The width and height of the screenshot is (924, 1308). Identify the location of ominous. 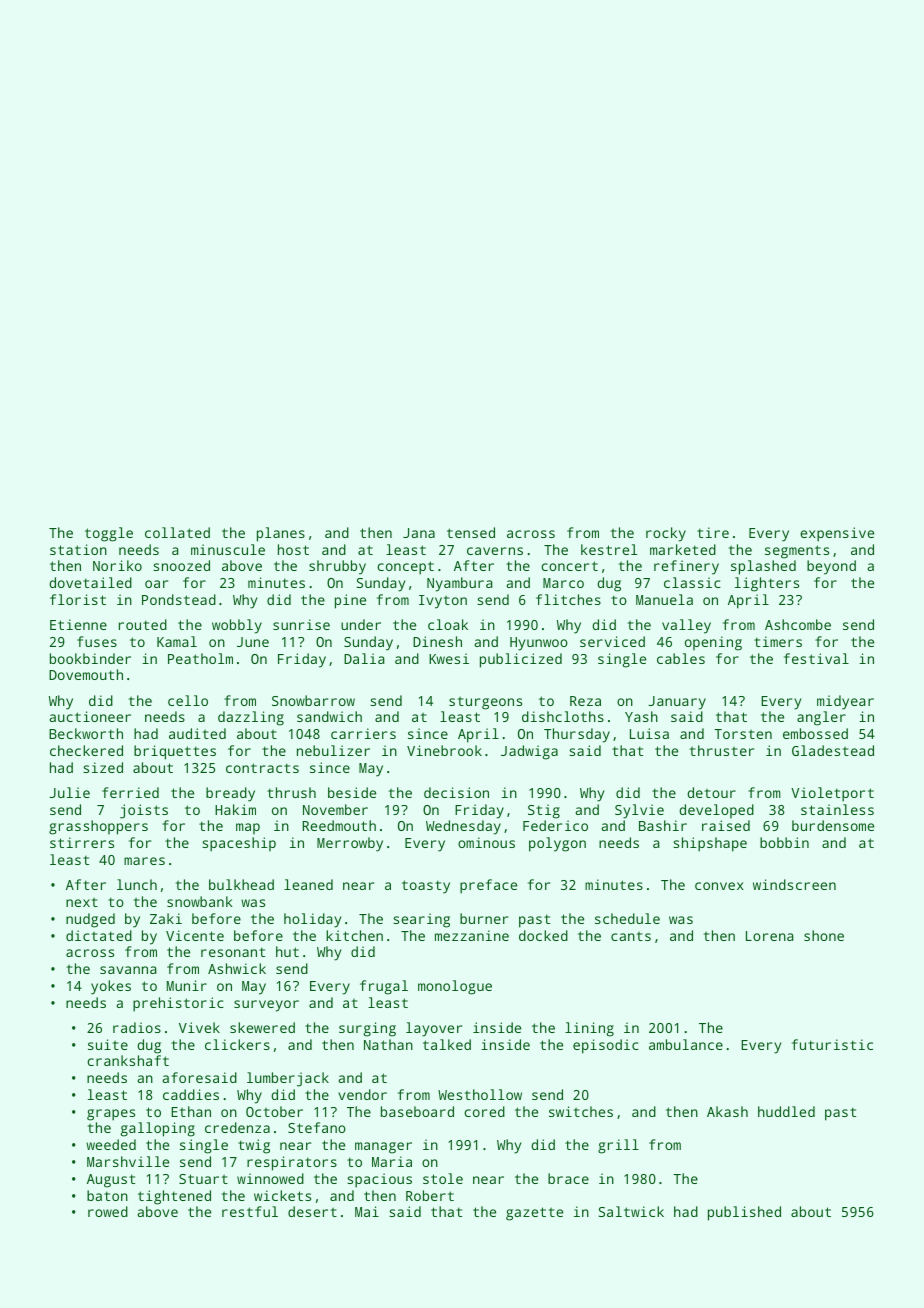
(486, 842).
